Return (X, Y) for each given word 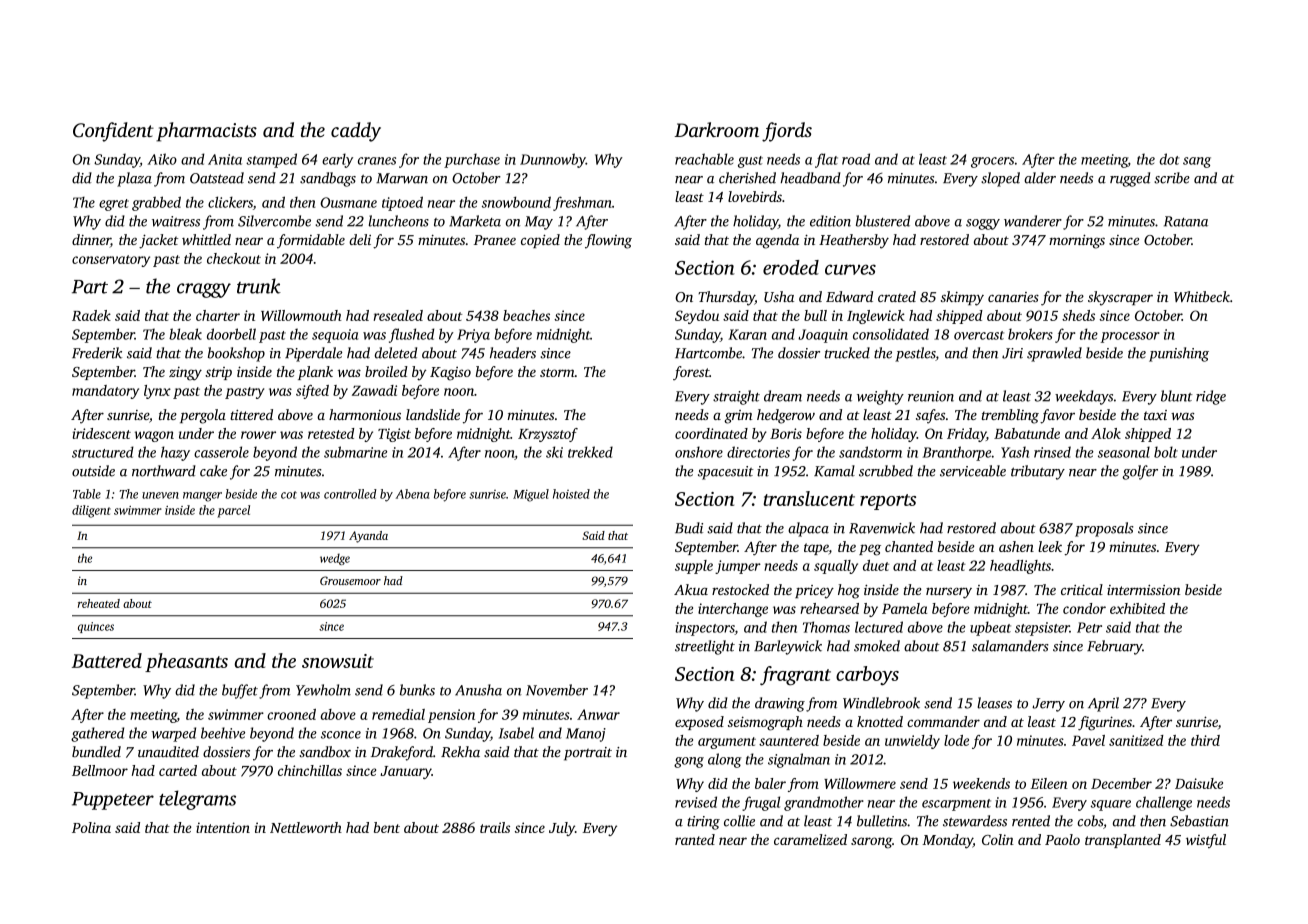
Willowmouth (301, 315)
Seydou (697, 317)
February (1114, 647)
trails (495, 827)
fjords (787, 132)
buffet (240, 691)
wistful (1206, 841)
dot (1169, 159)
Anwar (598, 714)
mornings (1077, 242)
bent (387, 827)
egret (114, 205)
